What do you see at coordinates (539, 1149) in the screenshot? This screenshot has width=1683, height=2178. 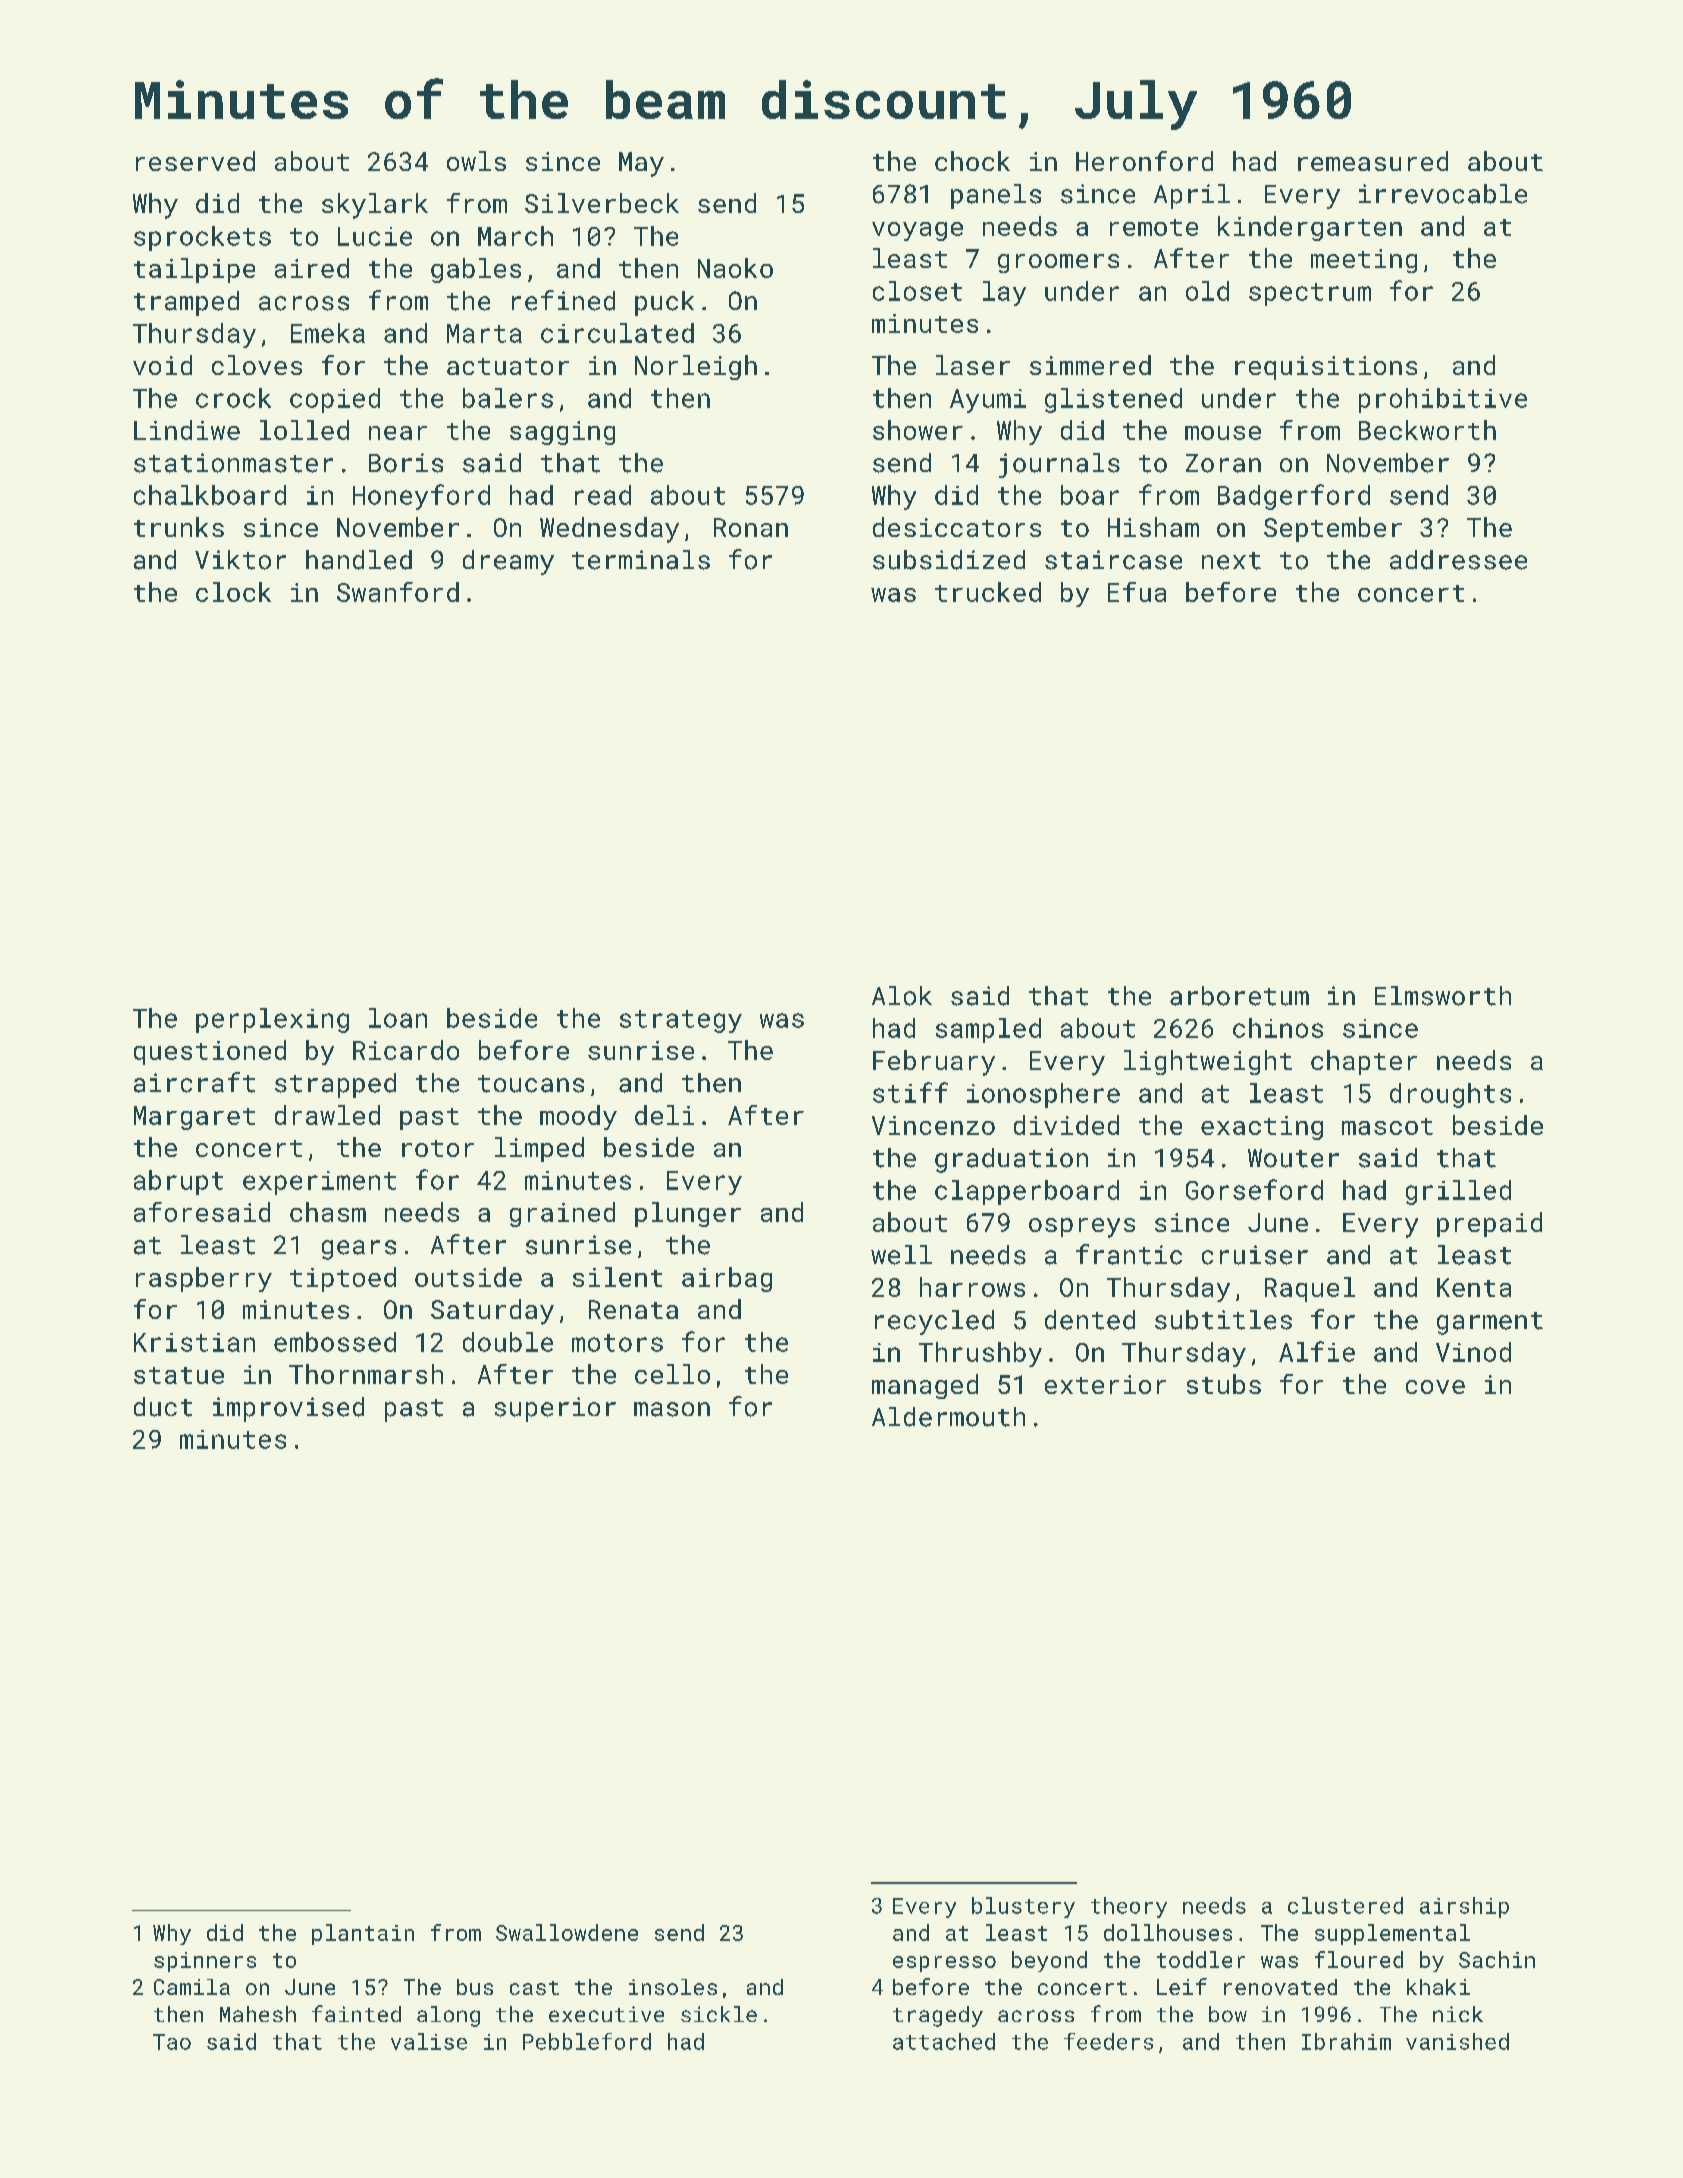 I see `limped` at bounding box center [539, 1149].
